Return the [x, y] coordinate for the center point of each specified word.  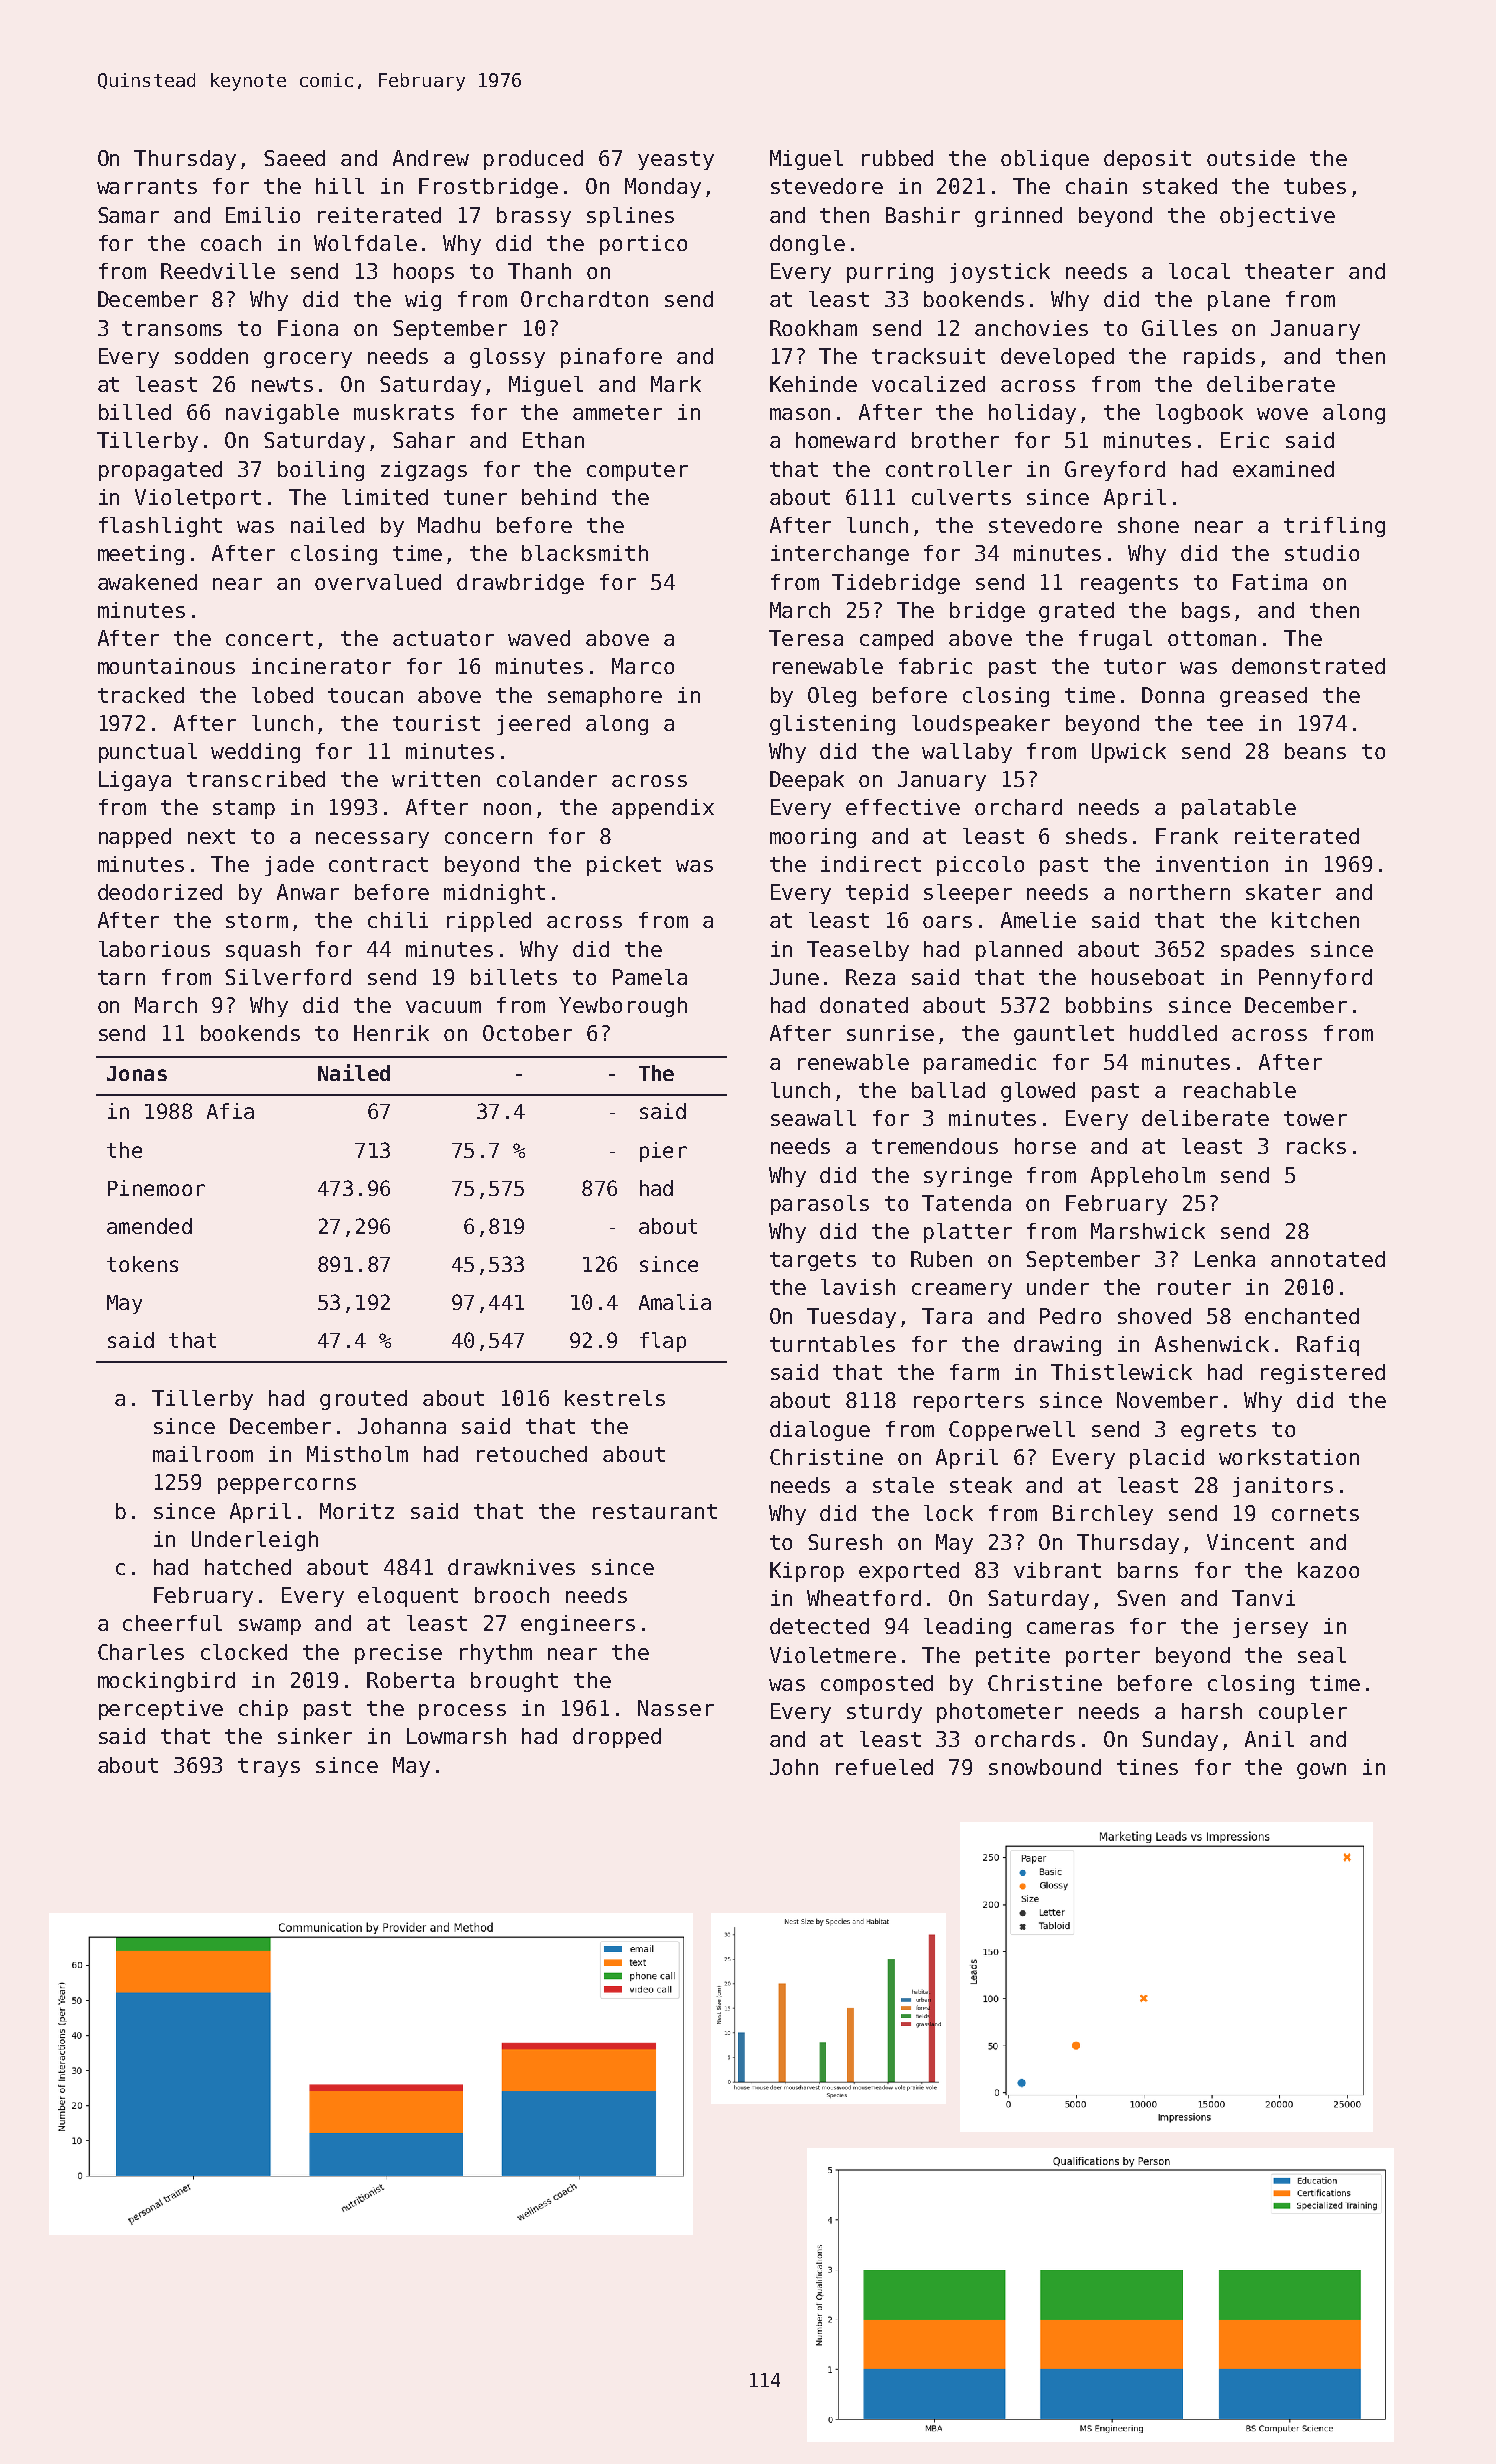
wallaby [967, 753]
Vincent [1250, 1542]
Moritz [357, 1511]
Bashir [923, 215]
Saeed [294, 158]
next [211, 836]
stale [903, 1485]
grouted [363, 1400]
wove [1282, 414]
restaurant [655, 1511]
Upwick [1129, 753]
